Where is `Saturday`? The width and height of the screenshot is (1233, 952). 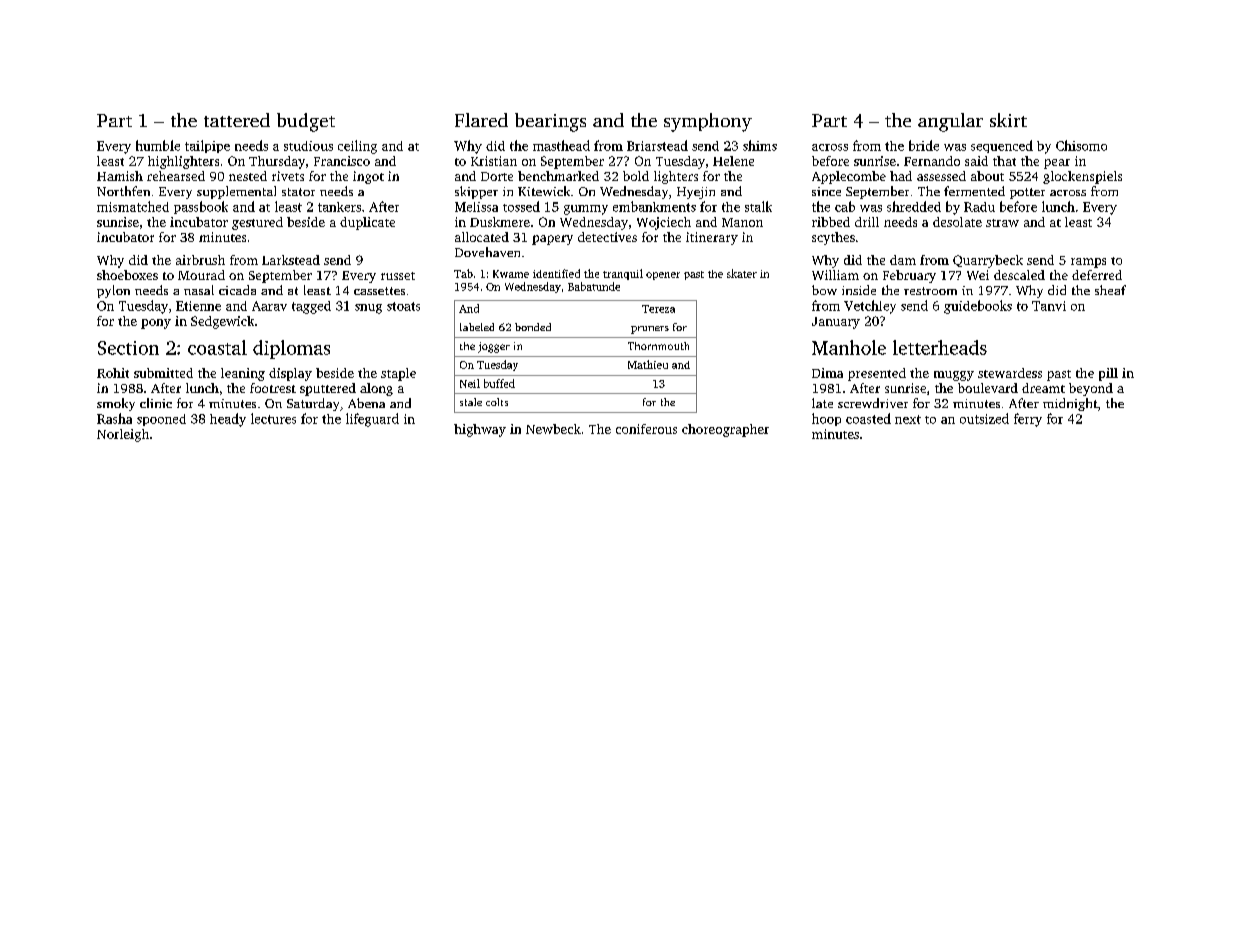 Saturday is located at coordinates (313, 404).
